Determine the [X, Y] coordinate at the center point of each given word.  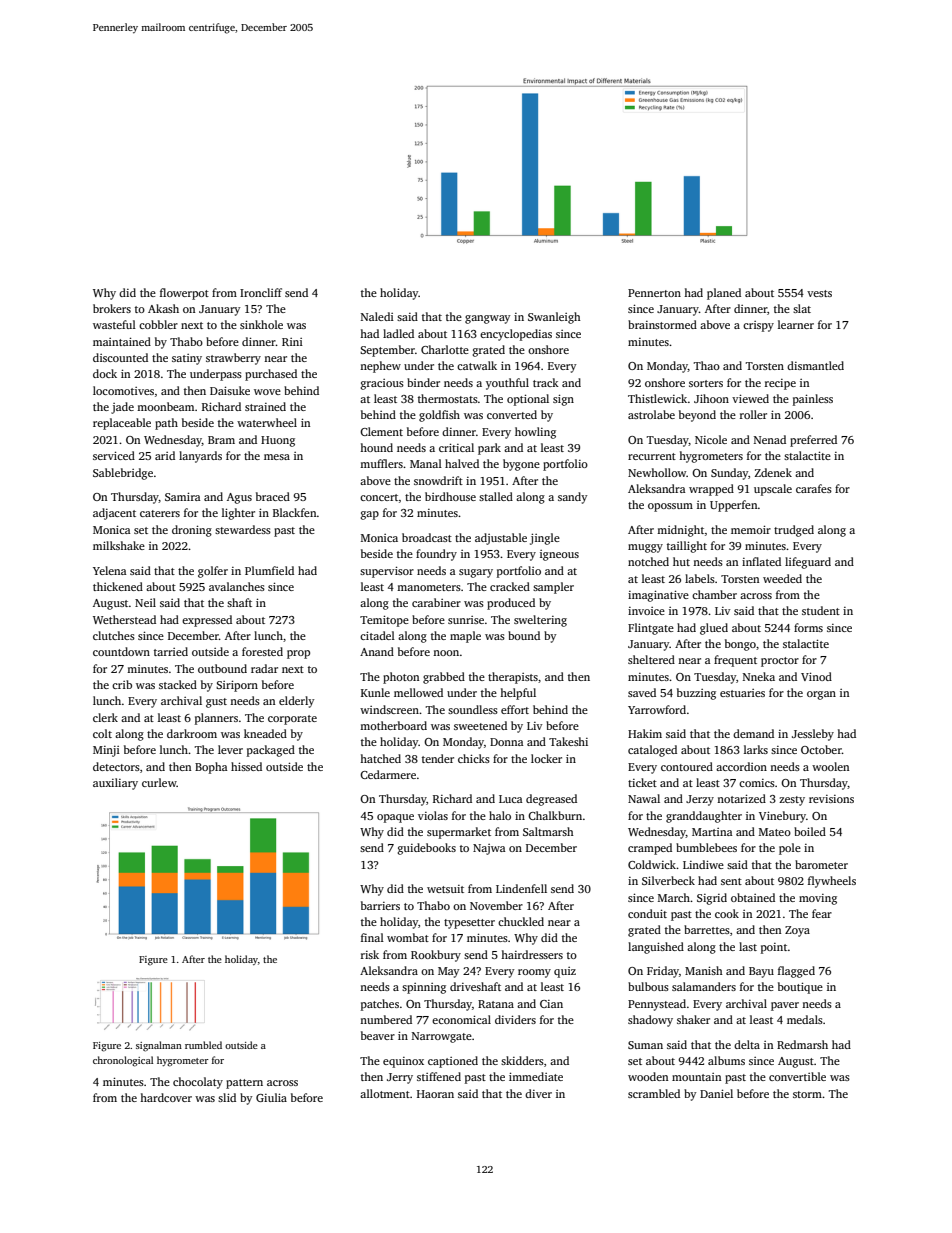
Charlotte [445, 349]
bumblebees [706, 847]
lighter [238, 514]
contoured [687, 766]
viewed [750, 398]
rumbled [203, 1045]
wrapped [711, 490]
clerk [105, 717]
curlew [159, 782]
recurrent [652, 456]
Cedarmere [388, 774]
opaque [395, 818]
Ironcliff [261, 292]
